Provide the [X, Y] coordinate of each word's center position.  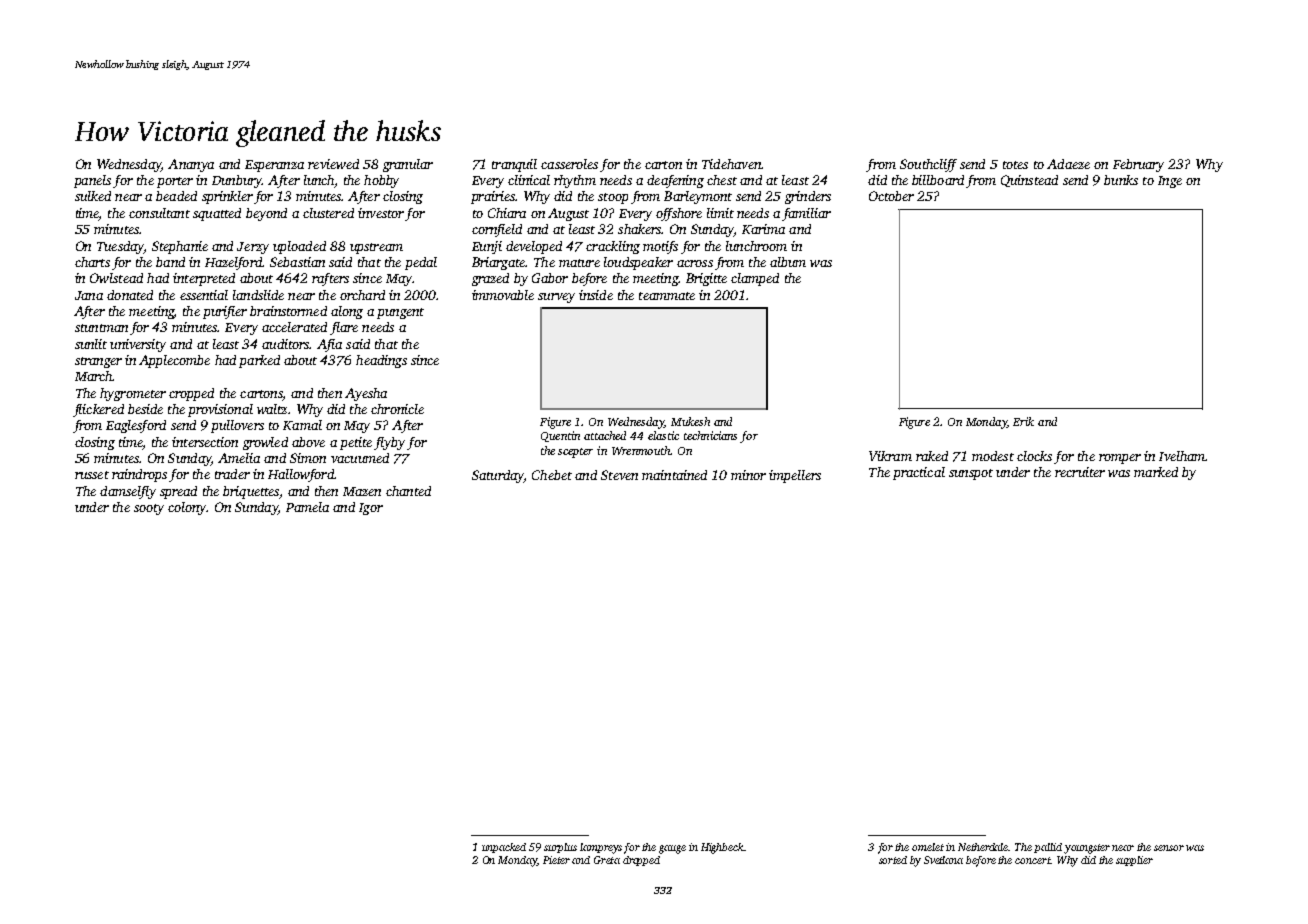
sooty [149, 509]
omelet [928, 847]
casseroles [569, 164]
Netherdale [983, 847]
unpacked [504, 848]
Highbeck [722, 848]
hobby [381, 181]
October [891, 196]
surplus [560, 848]
